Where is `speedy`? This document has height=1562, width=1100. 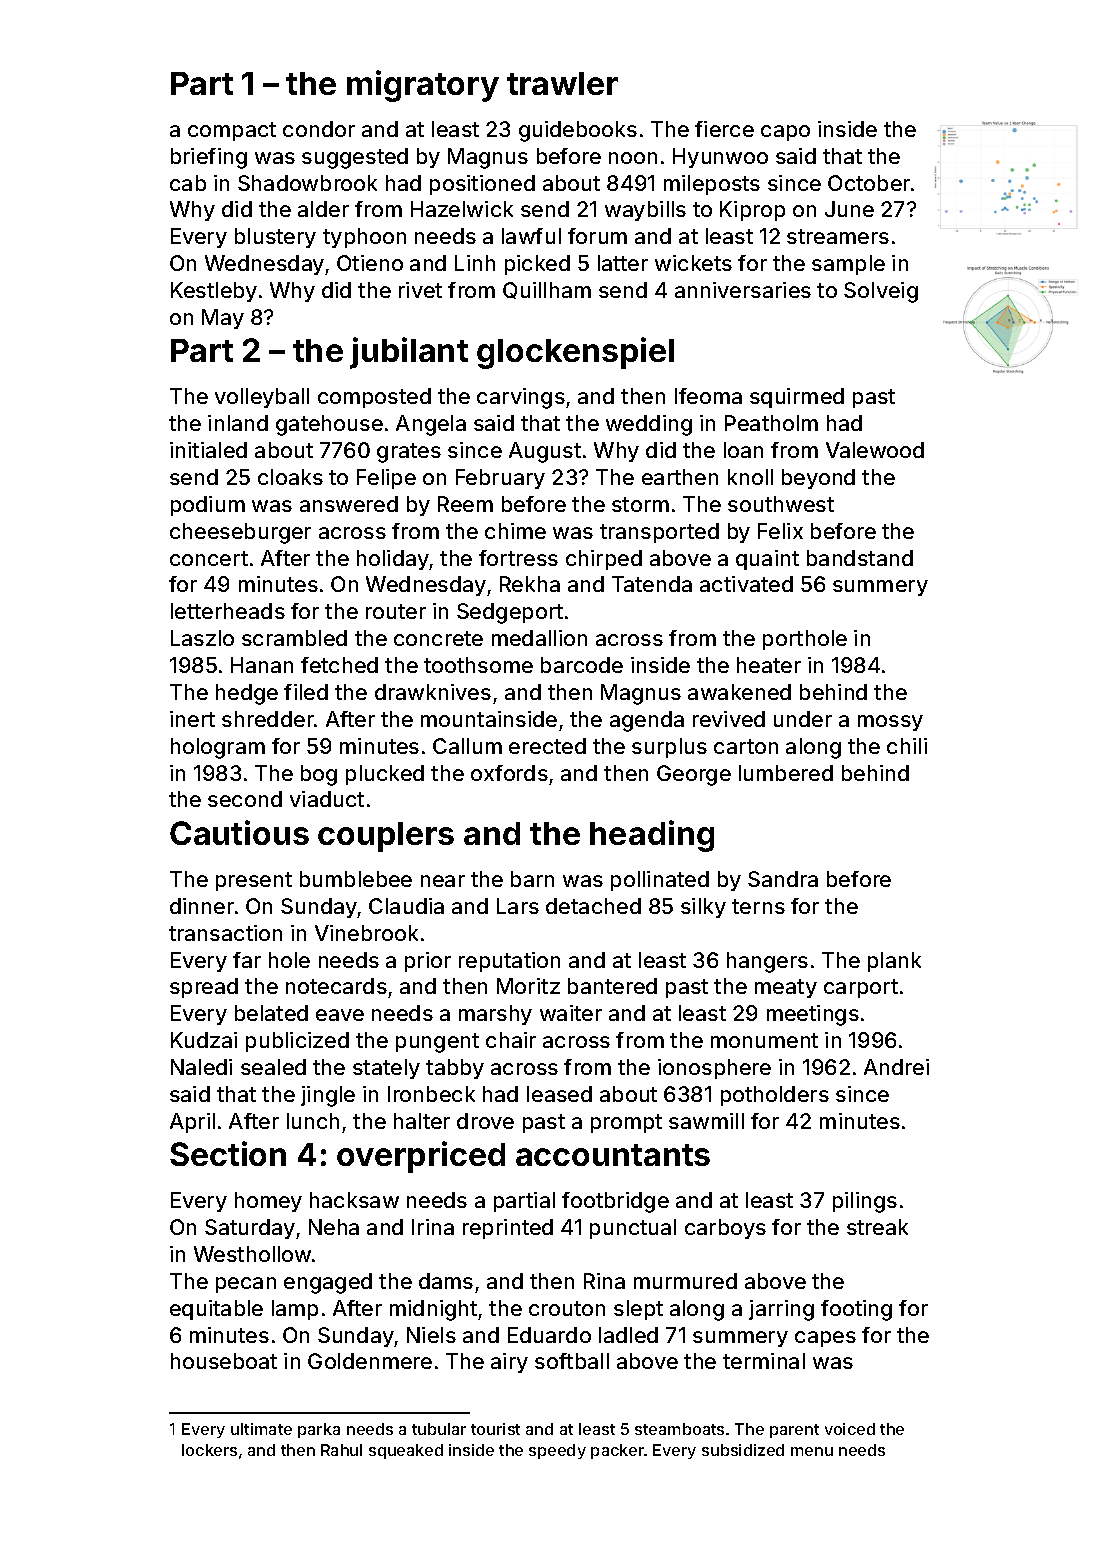 speedy is located at coordinates (557, 1451).
